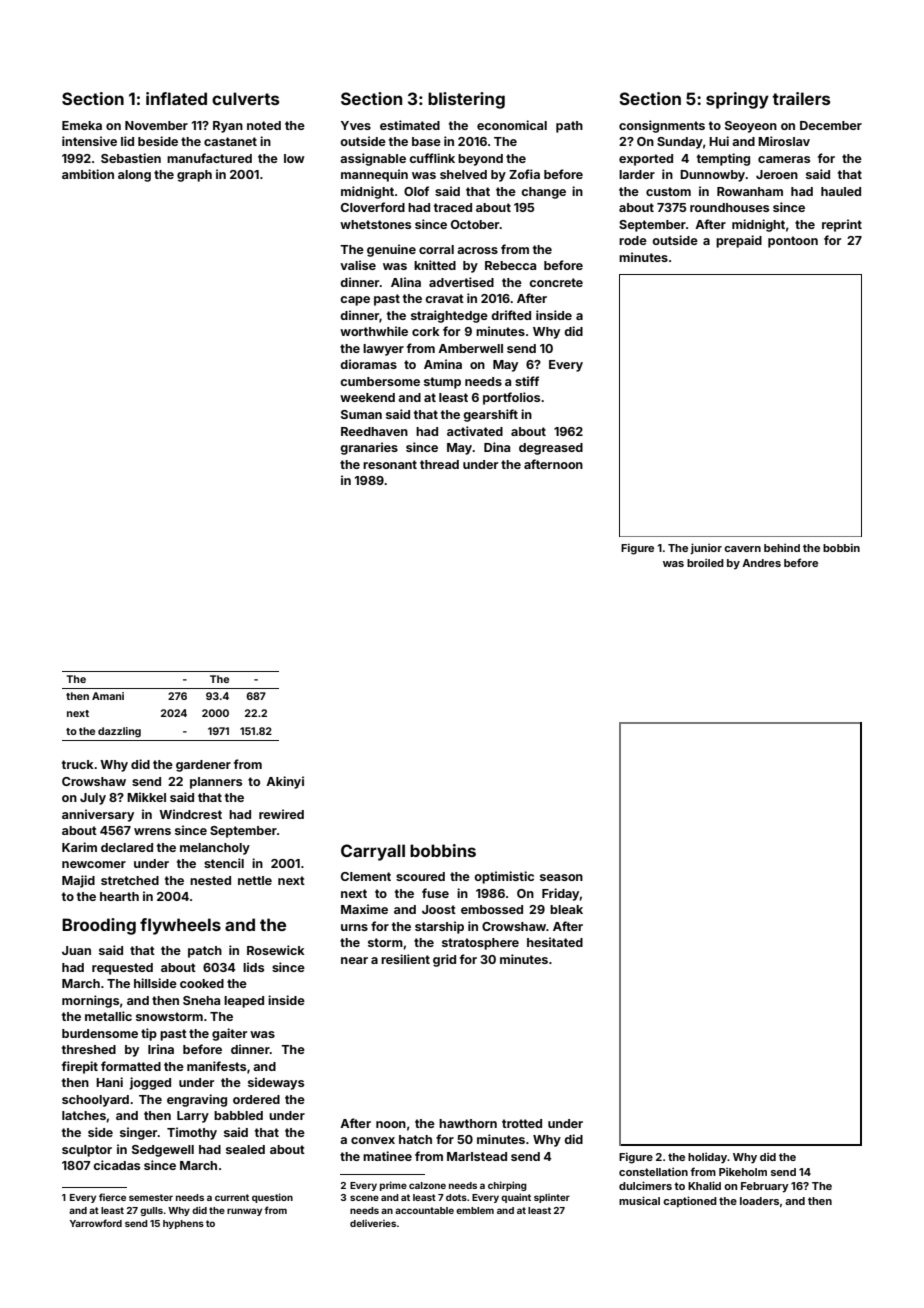 The width and height of the document is (924, 1308). What do you see at coordinates (96, 1223) in the document?
I see `Yarrowford` at bounding box center [96, 1223].
